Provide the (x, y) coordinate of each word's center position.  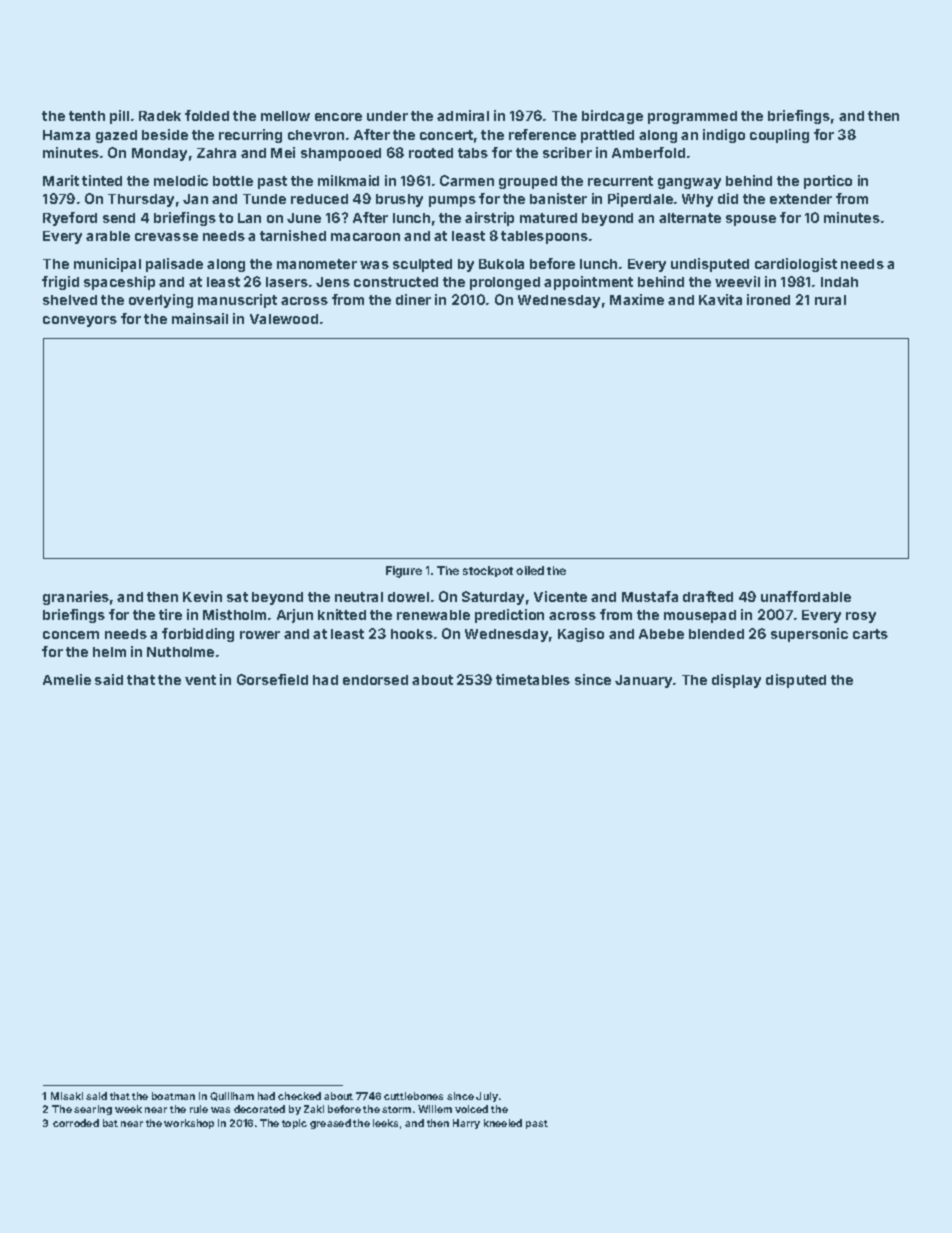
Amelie (67, 679)
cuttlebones (413, 1096)
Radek (160, 116)
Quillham (232, 1096)
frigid (60, 283)
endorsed (375, 680)
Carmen (467, 180)
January (643, 681)
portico (828, 182)
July (487, 1097)
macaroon (365, 237)
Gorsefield (272, 679)
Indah (839, 282)
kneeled (503, 1123)
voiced (471, 1109)
